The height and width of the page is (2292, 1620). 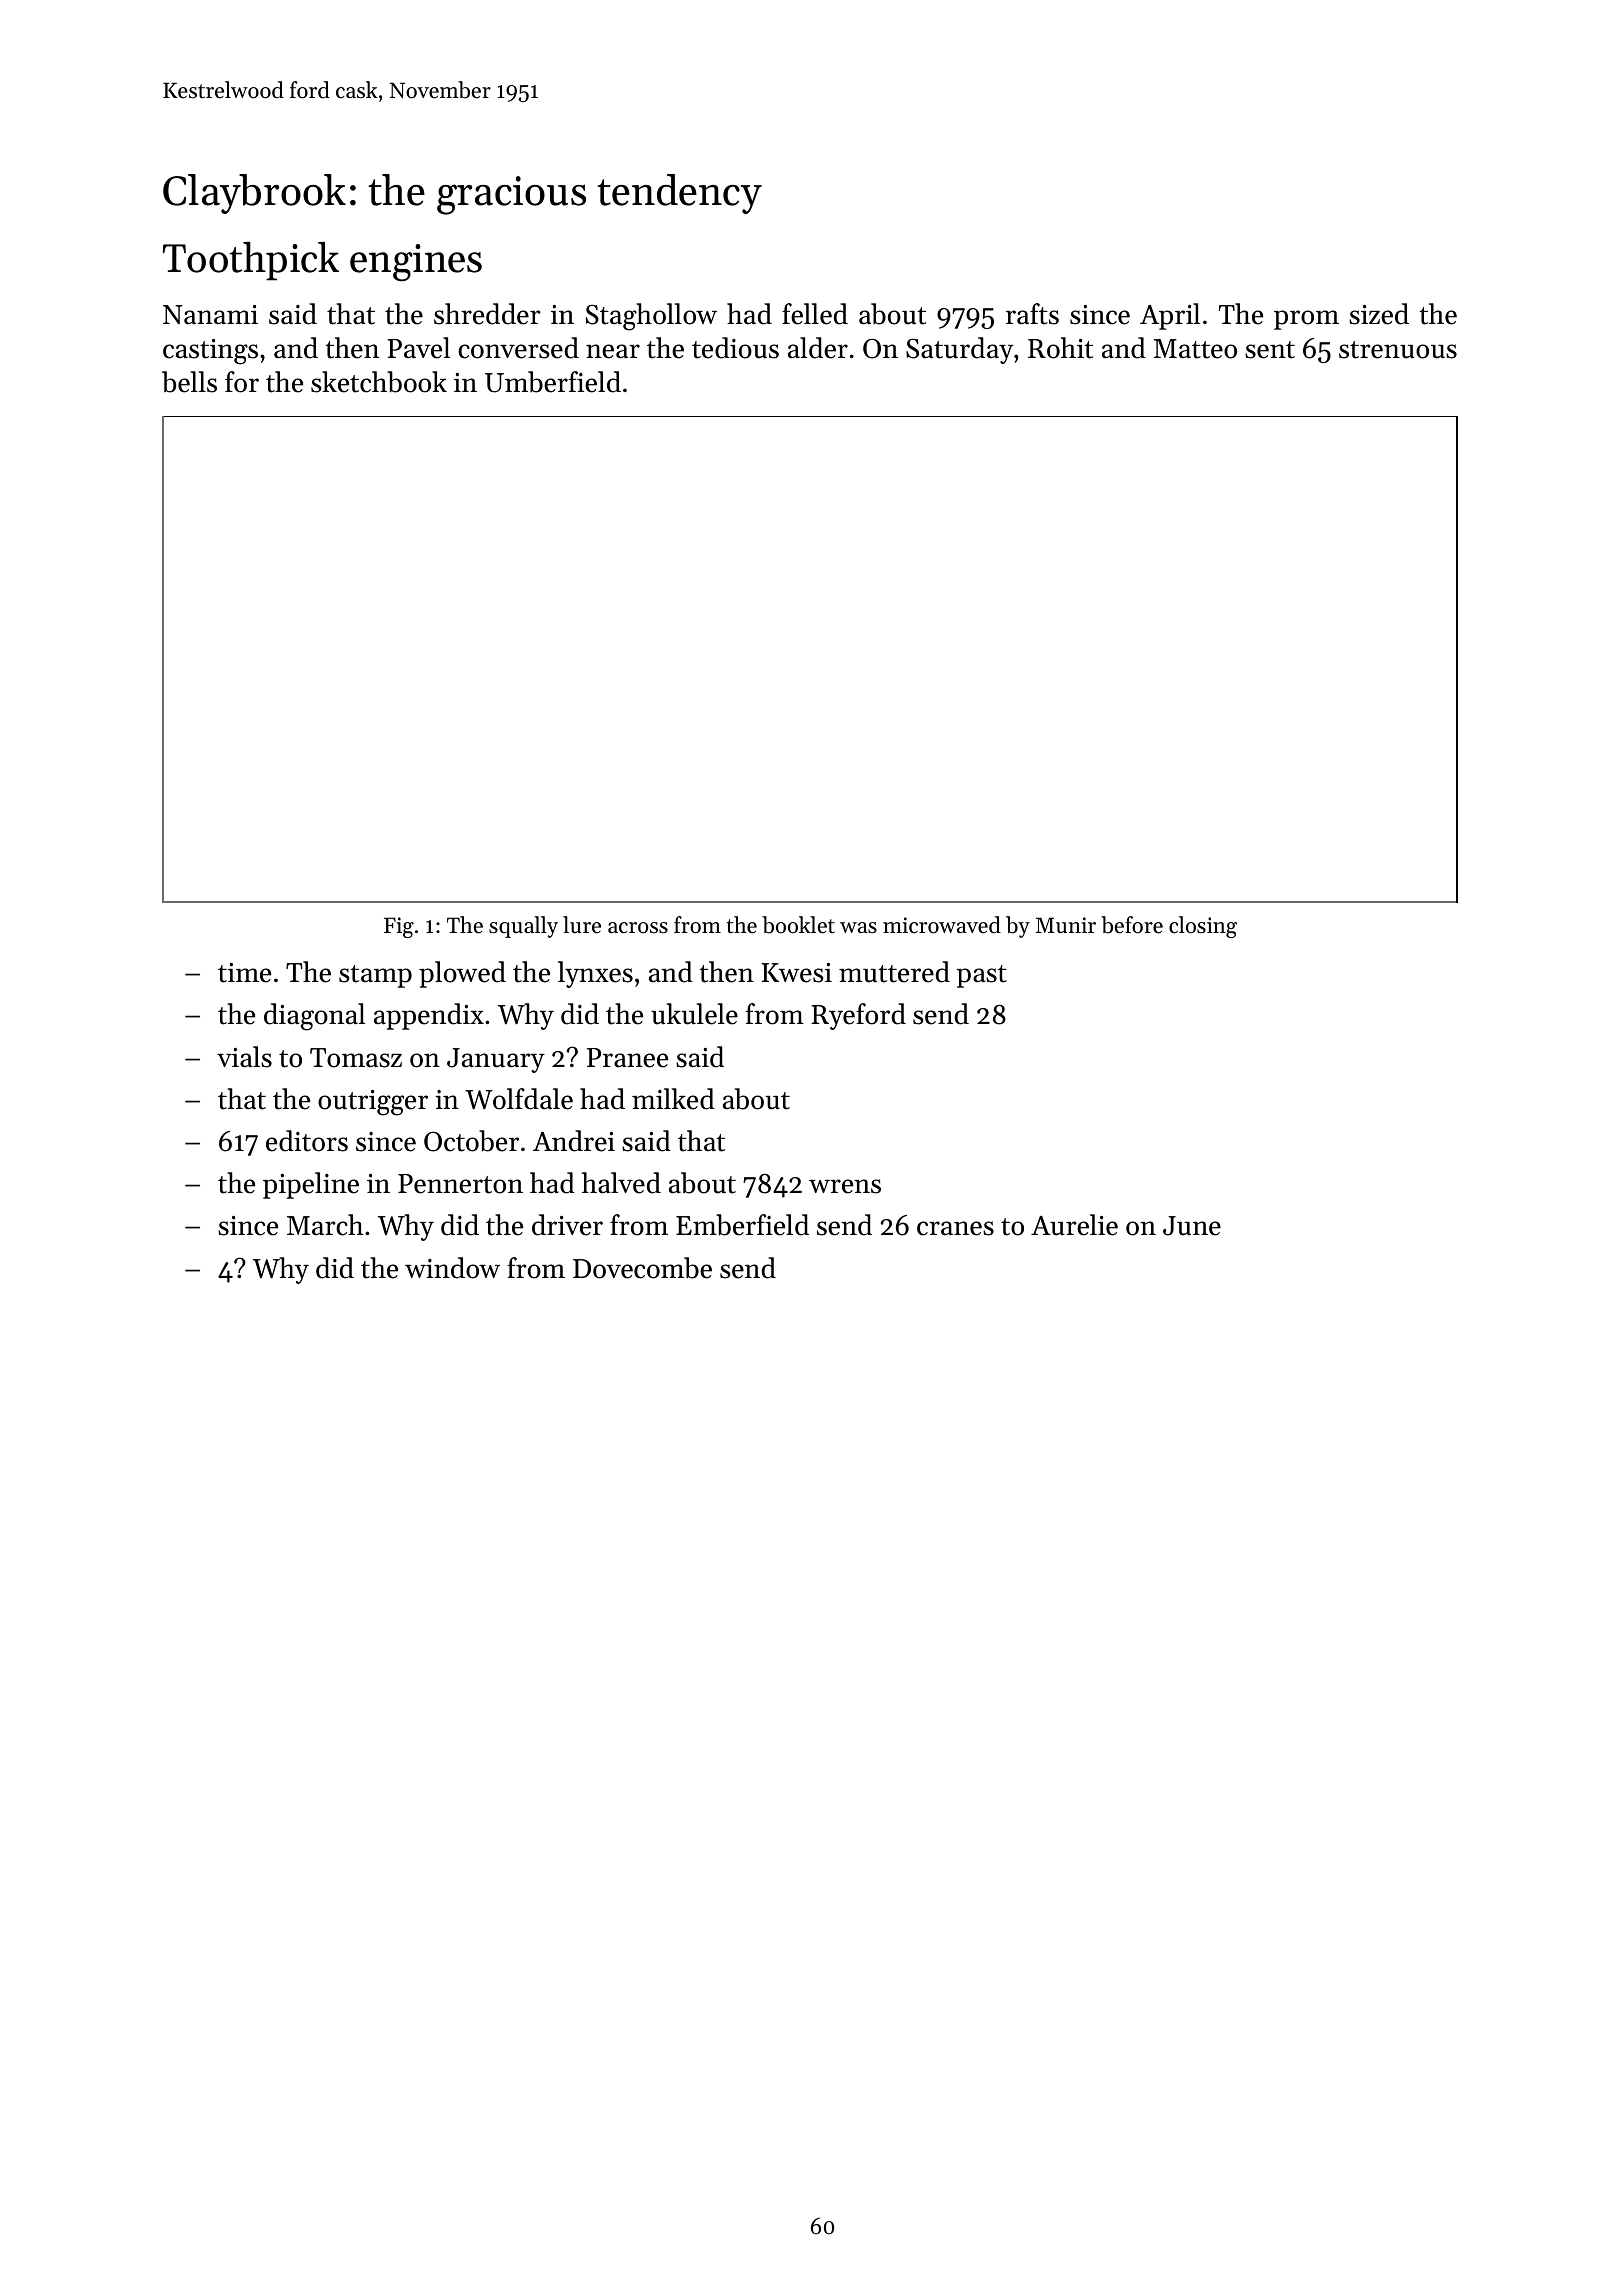 I want to click on October, so click(x=471, y=1141).
